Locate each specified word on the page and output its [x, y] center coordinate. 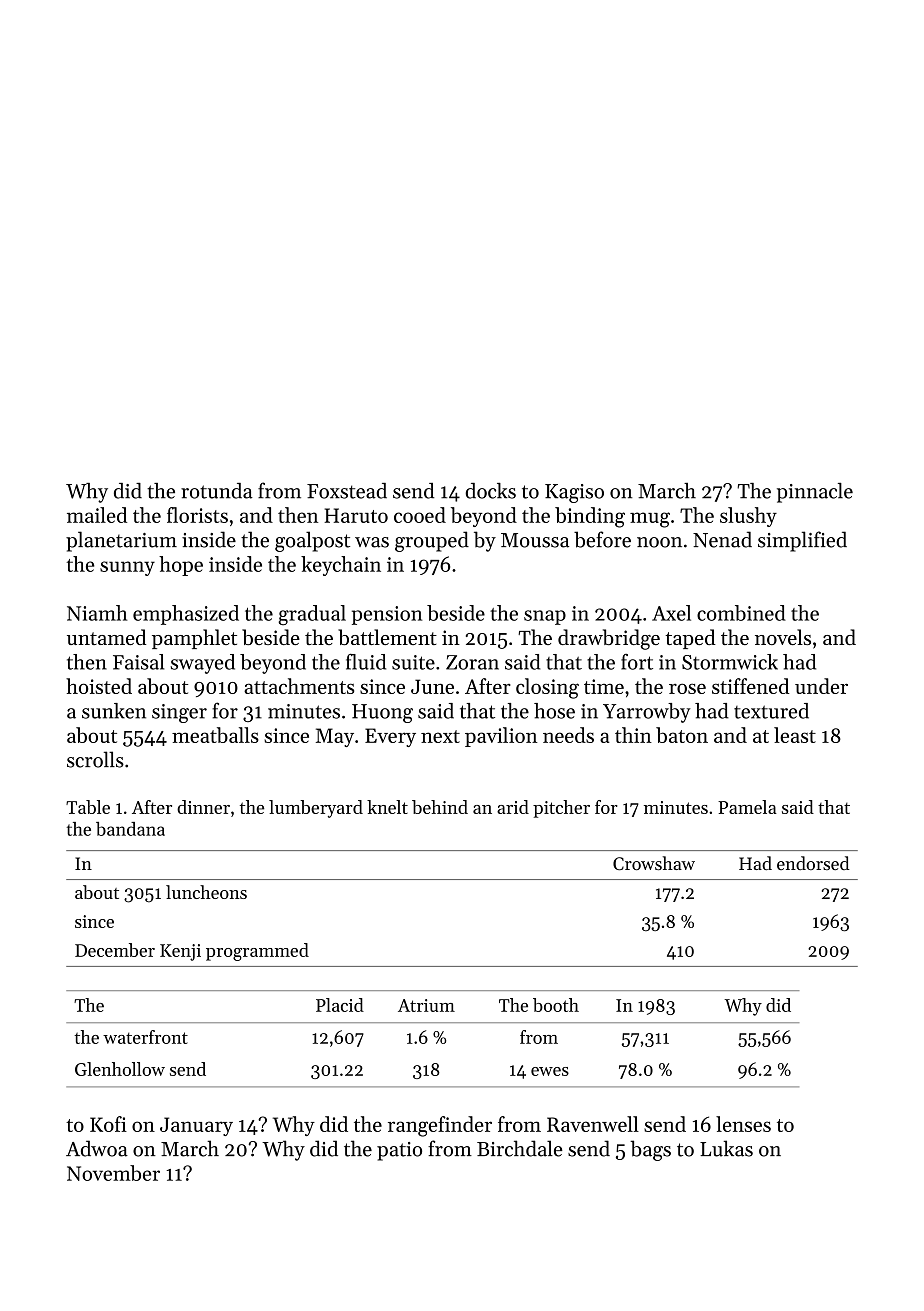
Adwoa [97, 1148]
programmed [257, 952]
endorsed [813, 863]
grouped [432, 541]
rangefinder [440, 1126]
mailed [97, 515]
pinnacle [815, 493]
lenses [743, 1124]
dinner [203, 807]
